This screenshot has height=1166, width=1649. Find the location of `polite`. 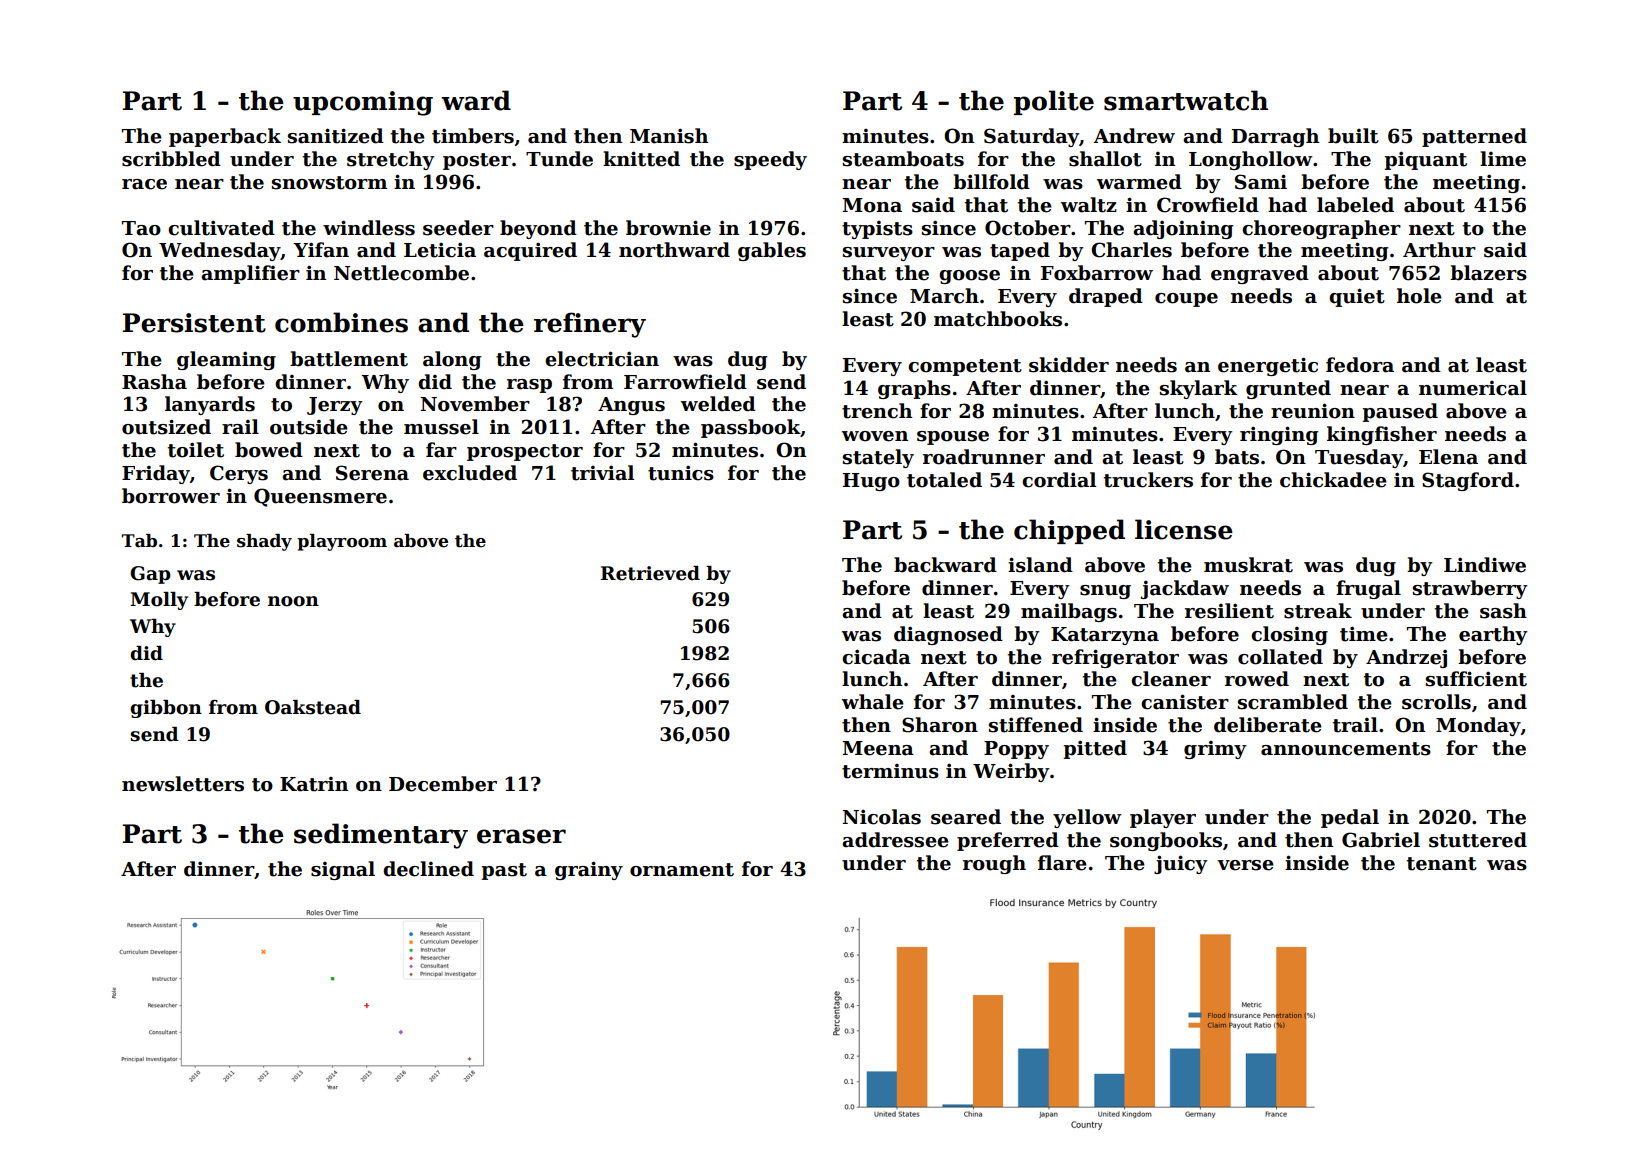

polite is located at coordinates (1054, 102).
